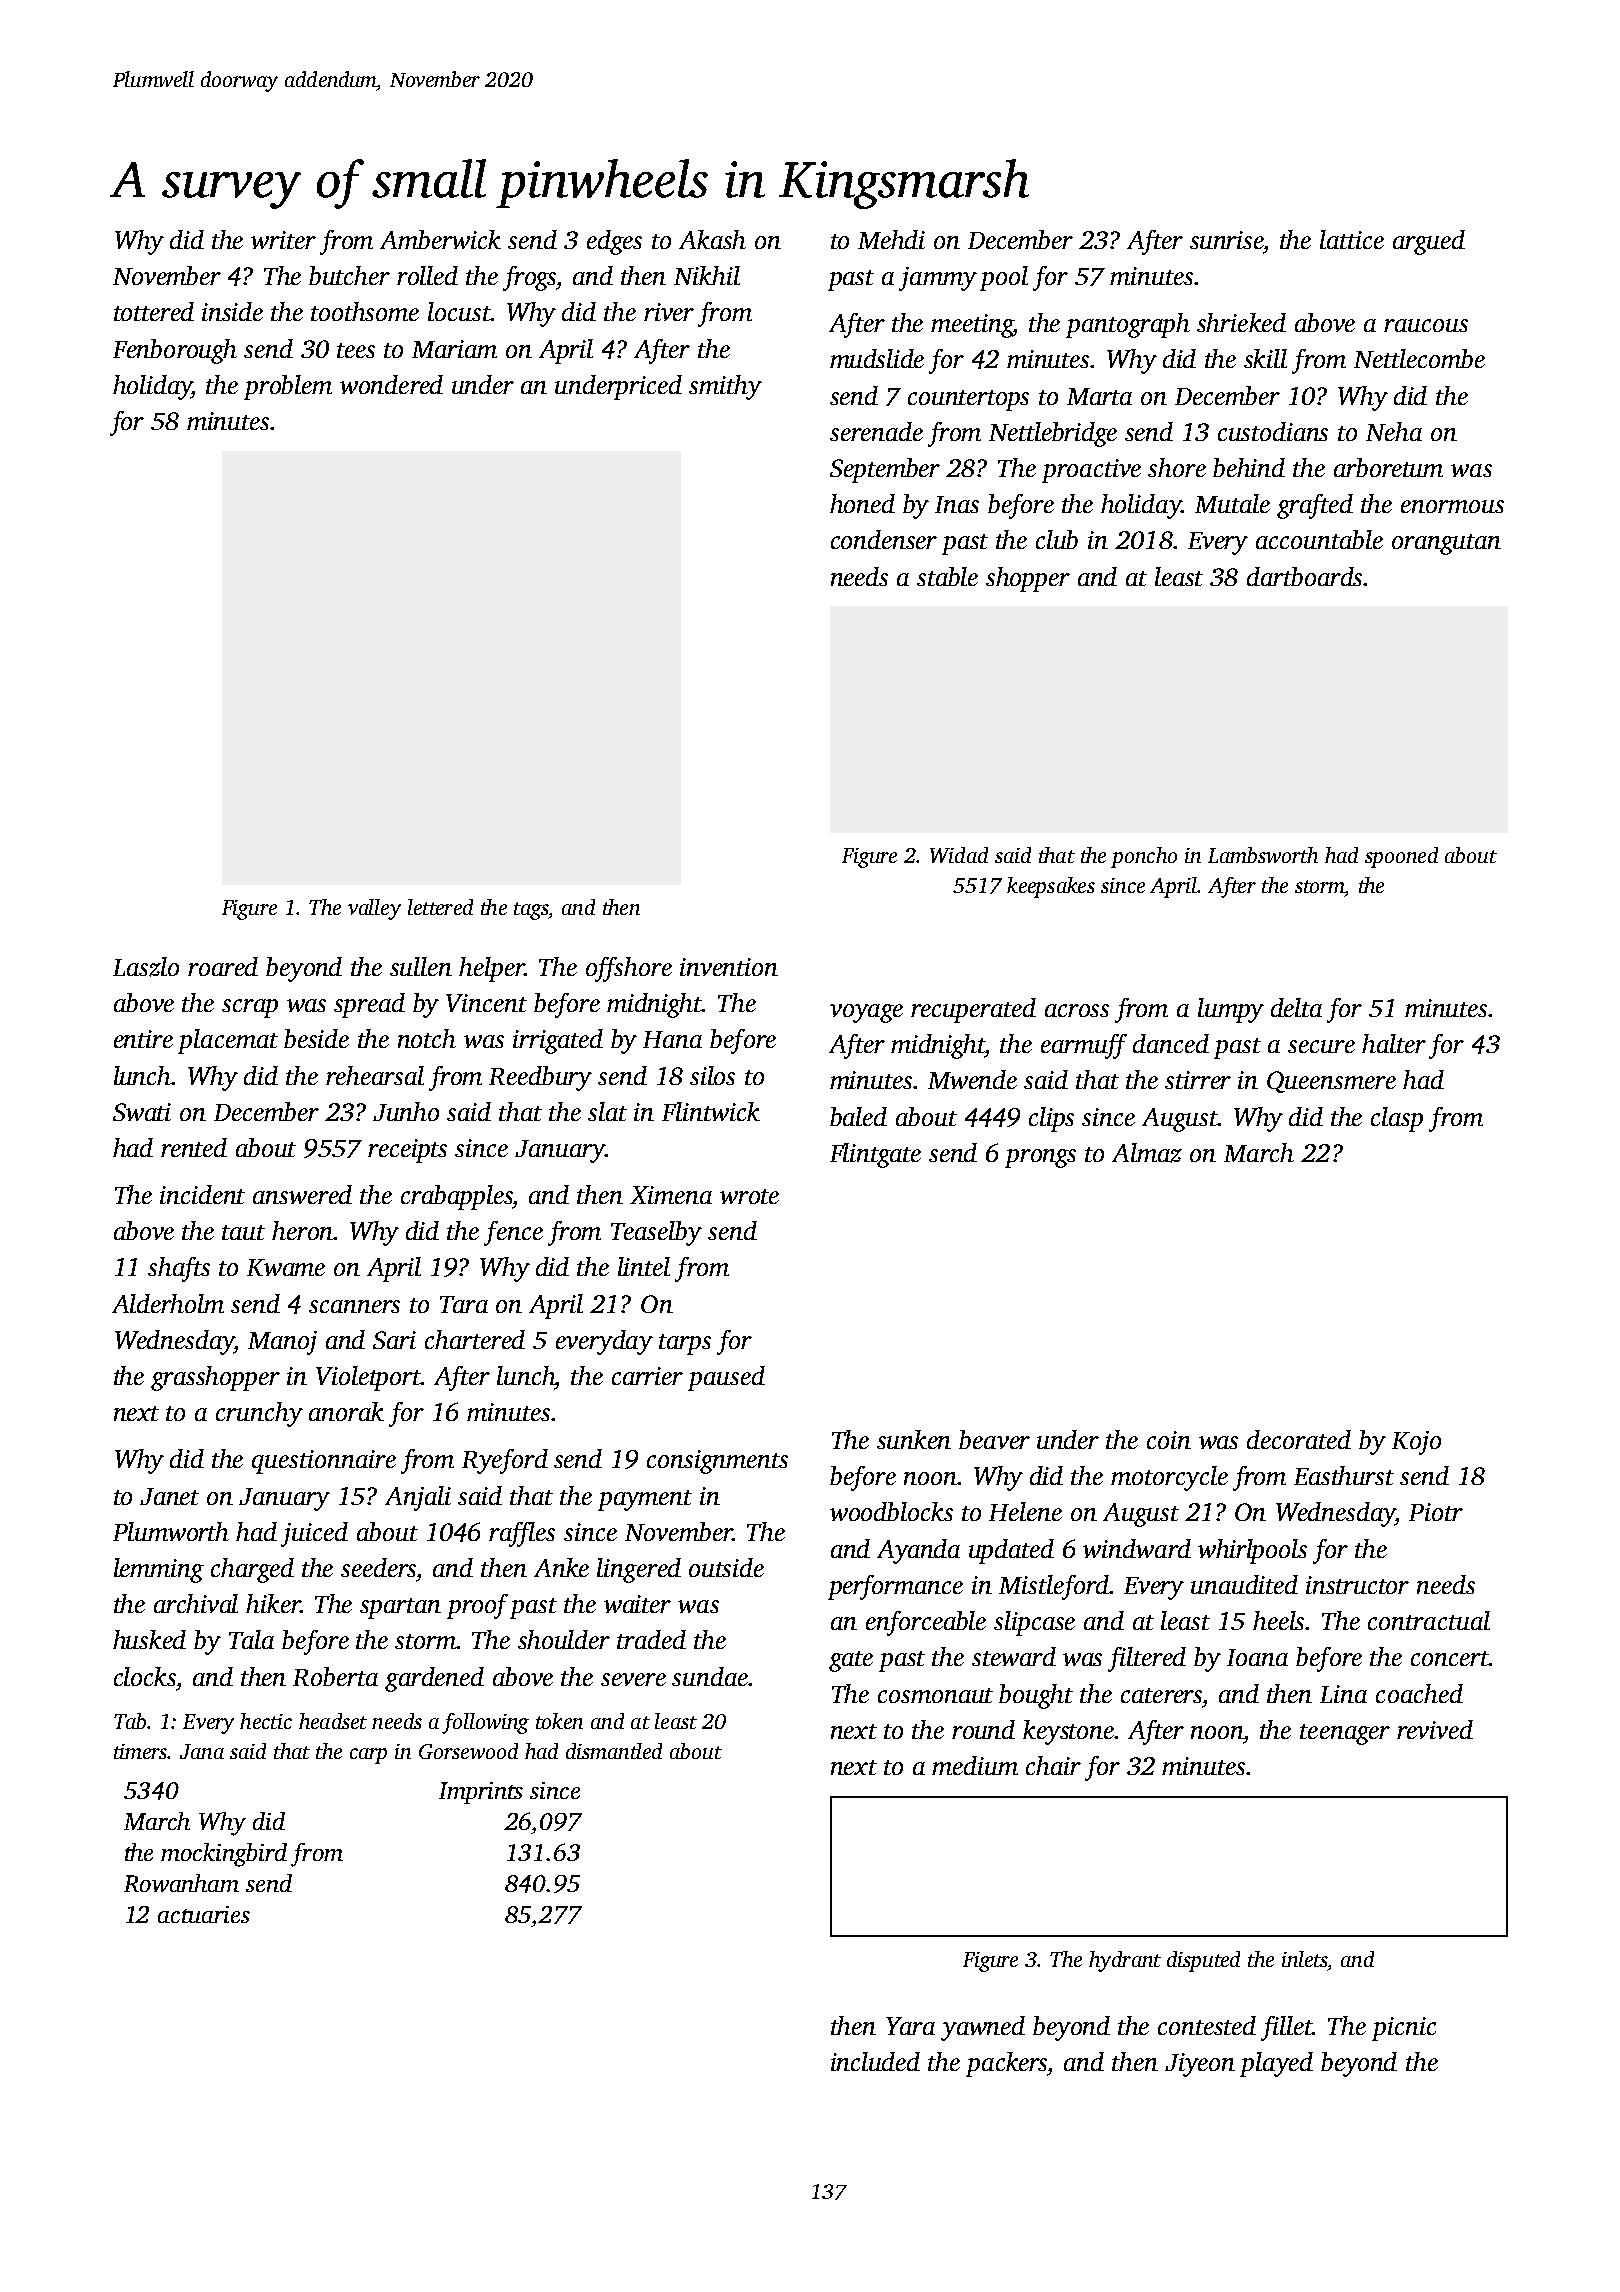  I want to click on fence, so click(513, 1233).
